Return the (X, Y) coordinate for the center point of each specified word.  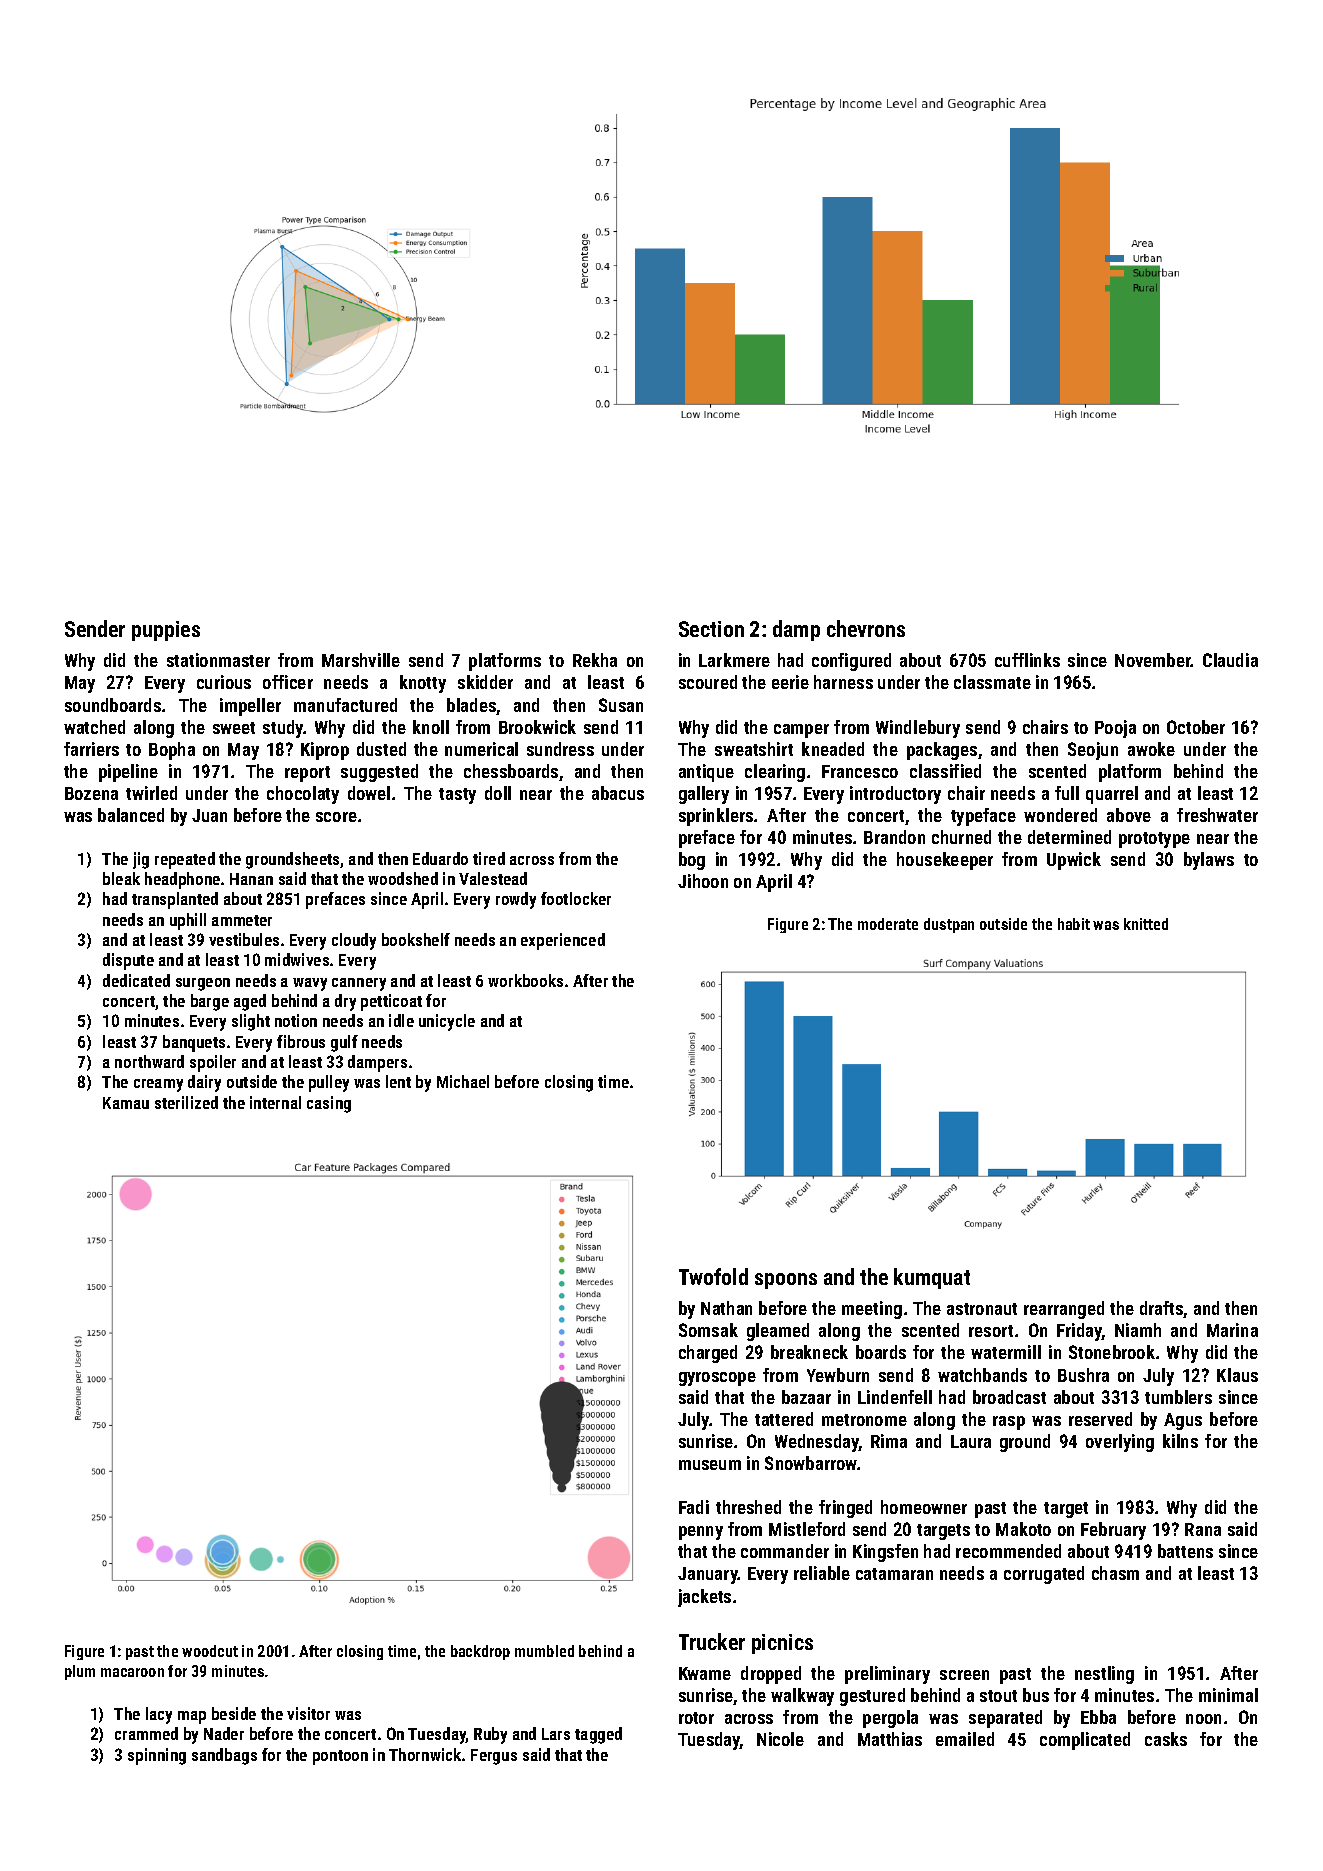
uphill (188, 921)
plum (80, 1672)
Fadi (694, 1507)
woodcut (210, 1651)
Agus (1183, 1421)
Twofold (713, 1276)
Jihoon (703, 881)
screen (964, 1675)
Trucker (712, 1641)
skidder (485, 682)
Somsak (708, 1330)
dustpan (949, 925)
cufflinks (1027, 660)
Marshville (361, 660)
